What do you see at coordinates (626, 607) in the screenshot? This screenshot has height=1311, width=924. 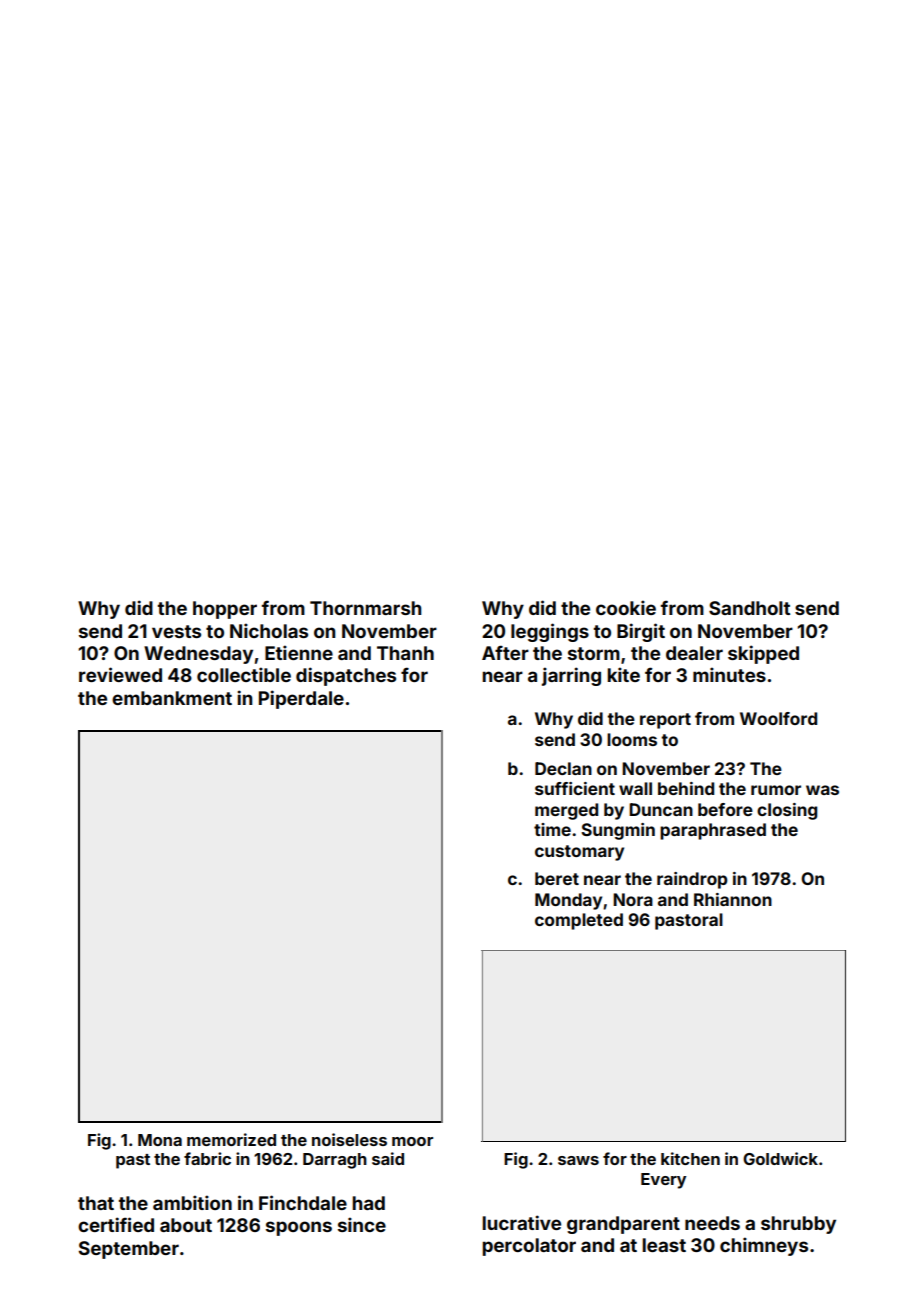 I see `cookie` at bounding box center [626, 607].
